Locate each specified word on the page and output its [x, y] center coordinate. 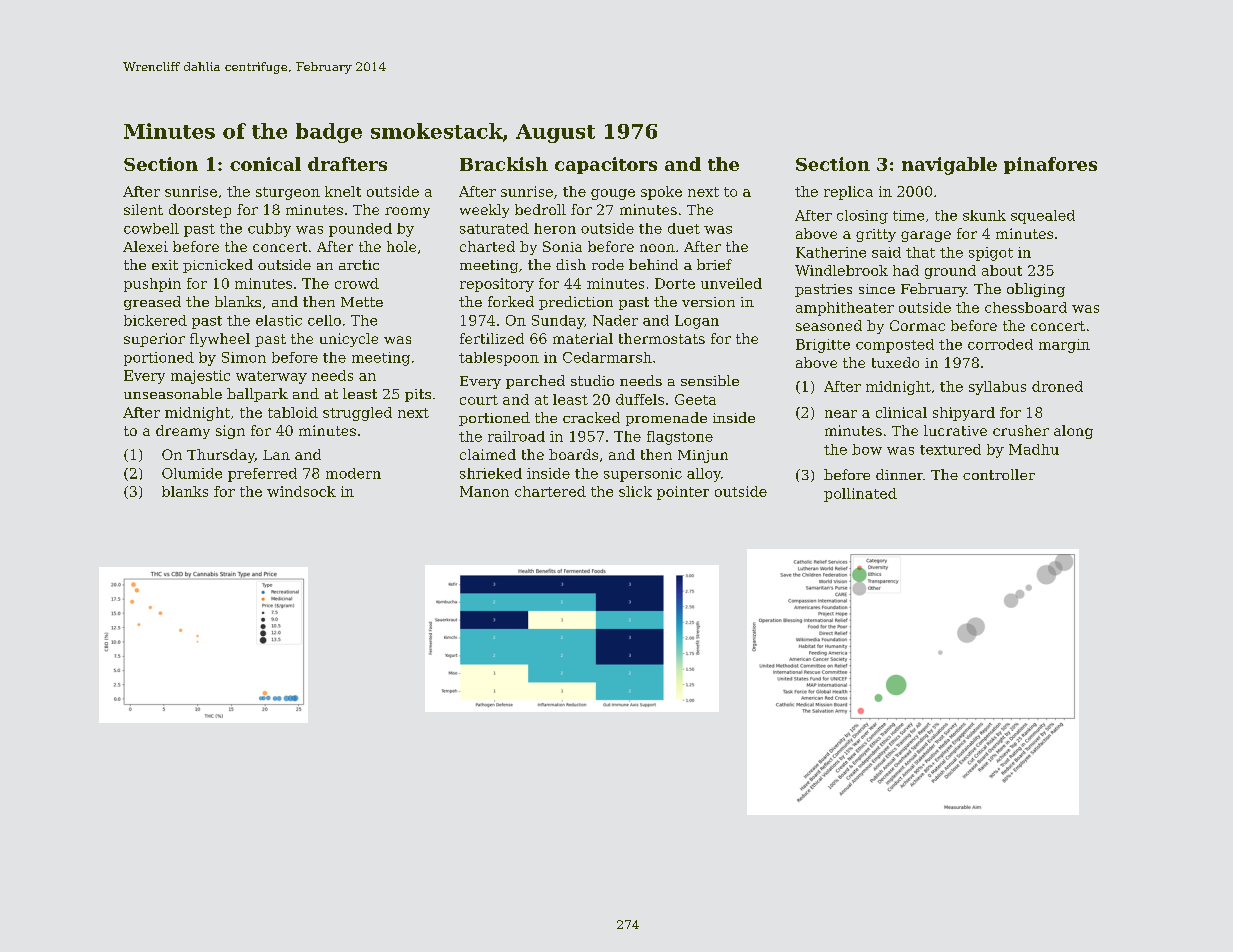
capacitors [606, 165]
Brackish [504, 164]
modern [353, 473]
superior [154, 340]
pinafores [1050, 165]
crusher [1021, 430]
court [479, 400]
